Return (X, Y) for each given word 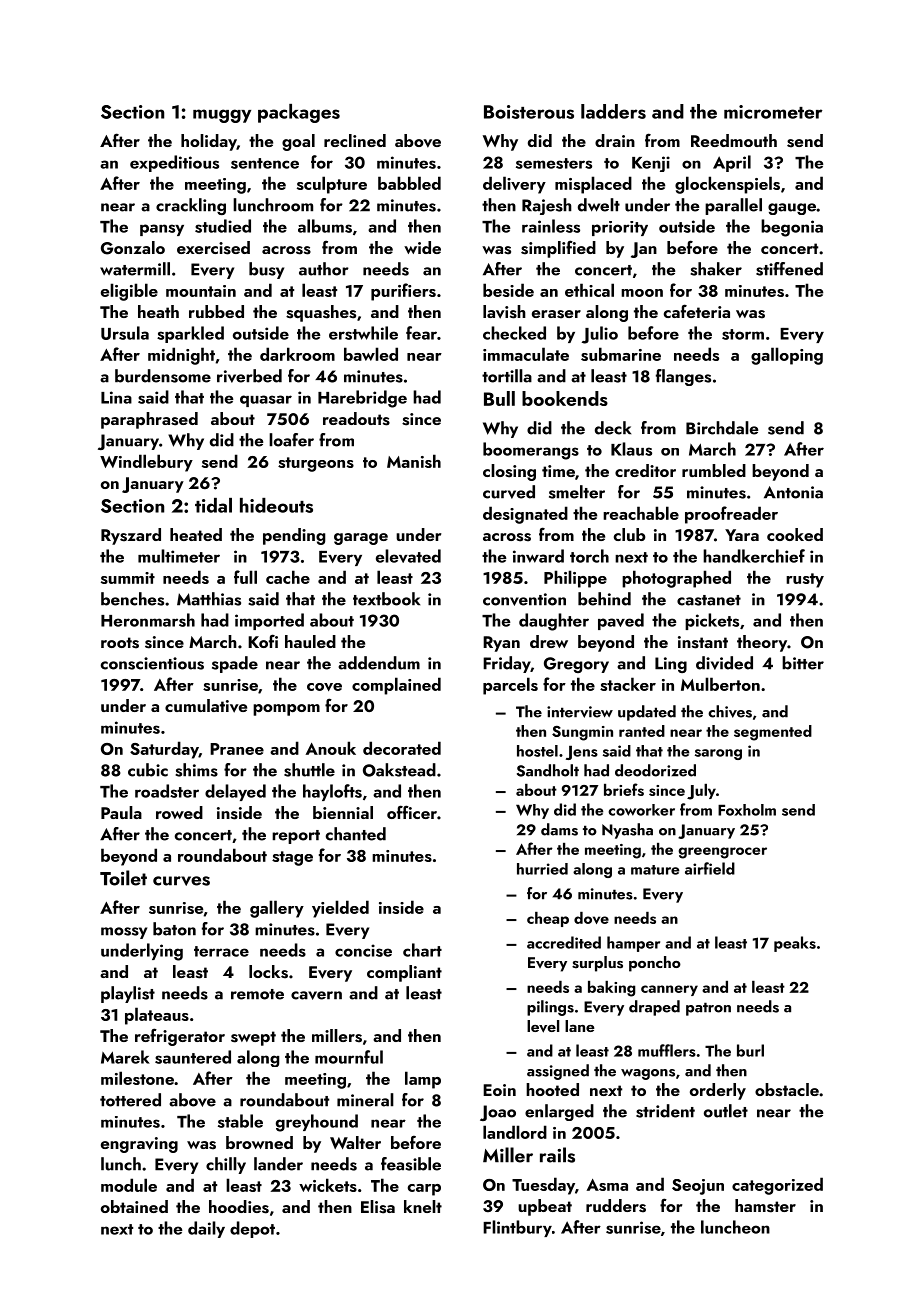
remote (257, 994)
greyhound (317, 1123)
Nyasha (627, 831)
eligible (129, 292)
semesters (554, 163)
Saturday (164, 750)
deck (613, 428)
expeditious (174, 163)
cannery (669, 990)
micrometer (773, 112)
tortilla (507, 376)
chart (422, 950)
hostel (537, 751)
